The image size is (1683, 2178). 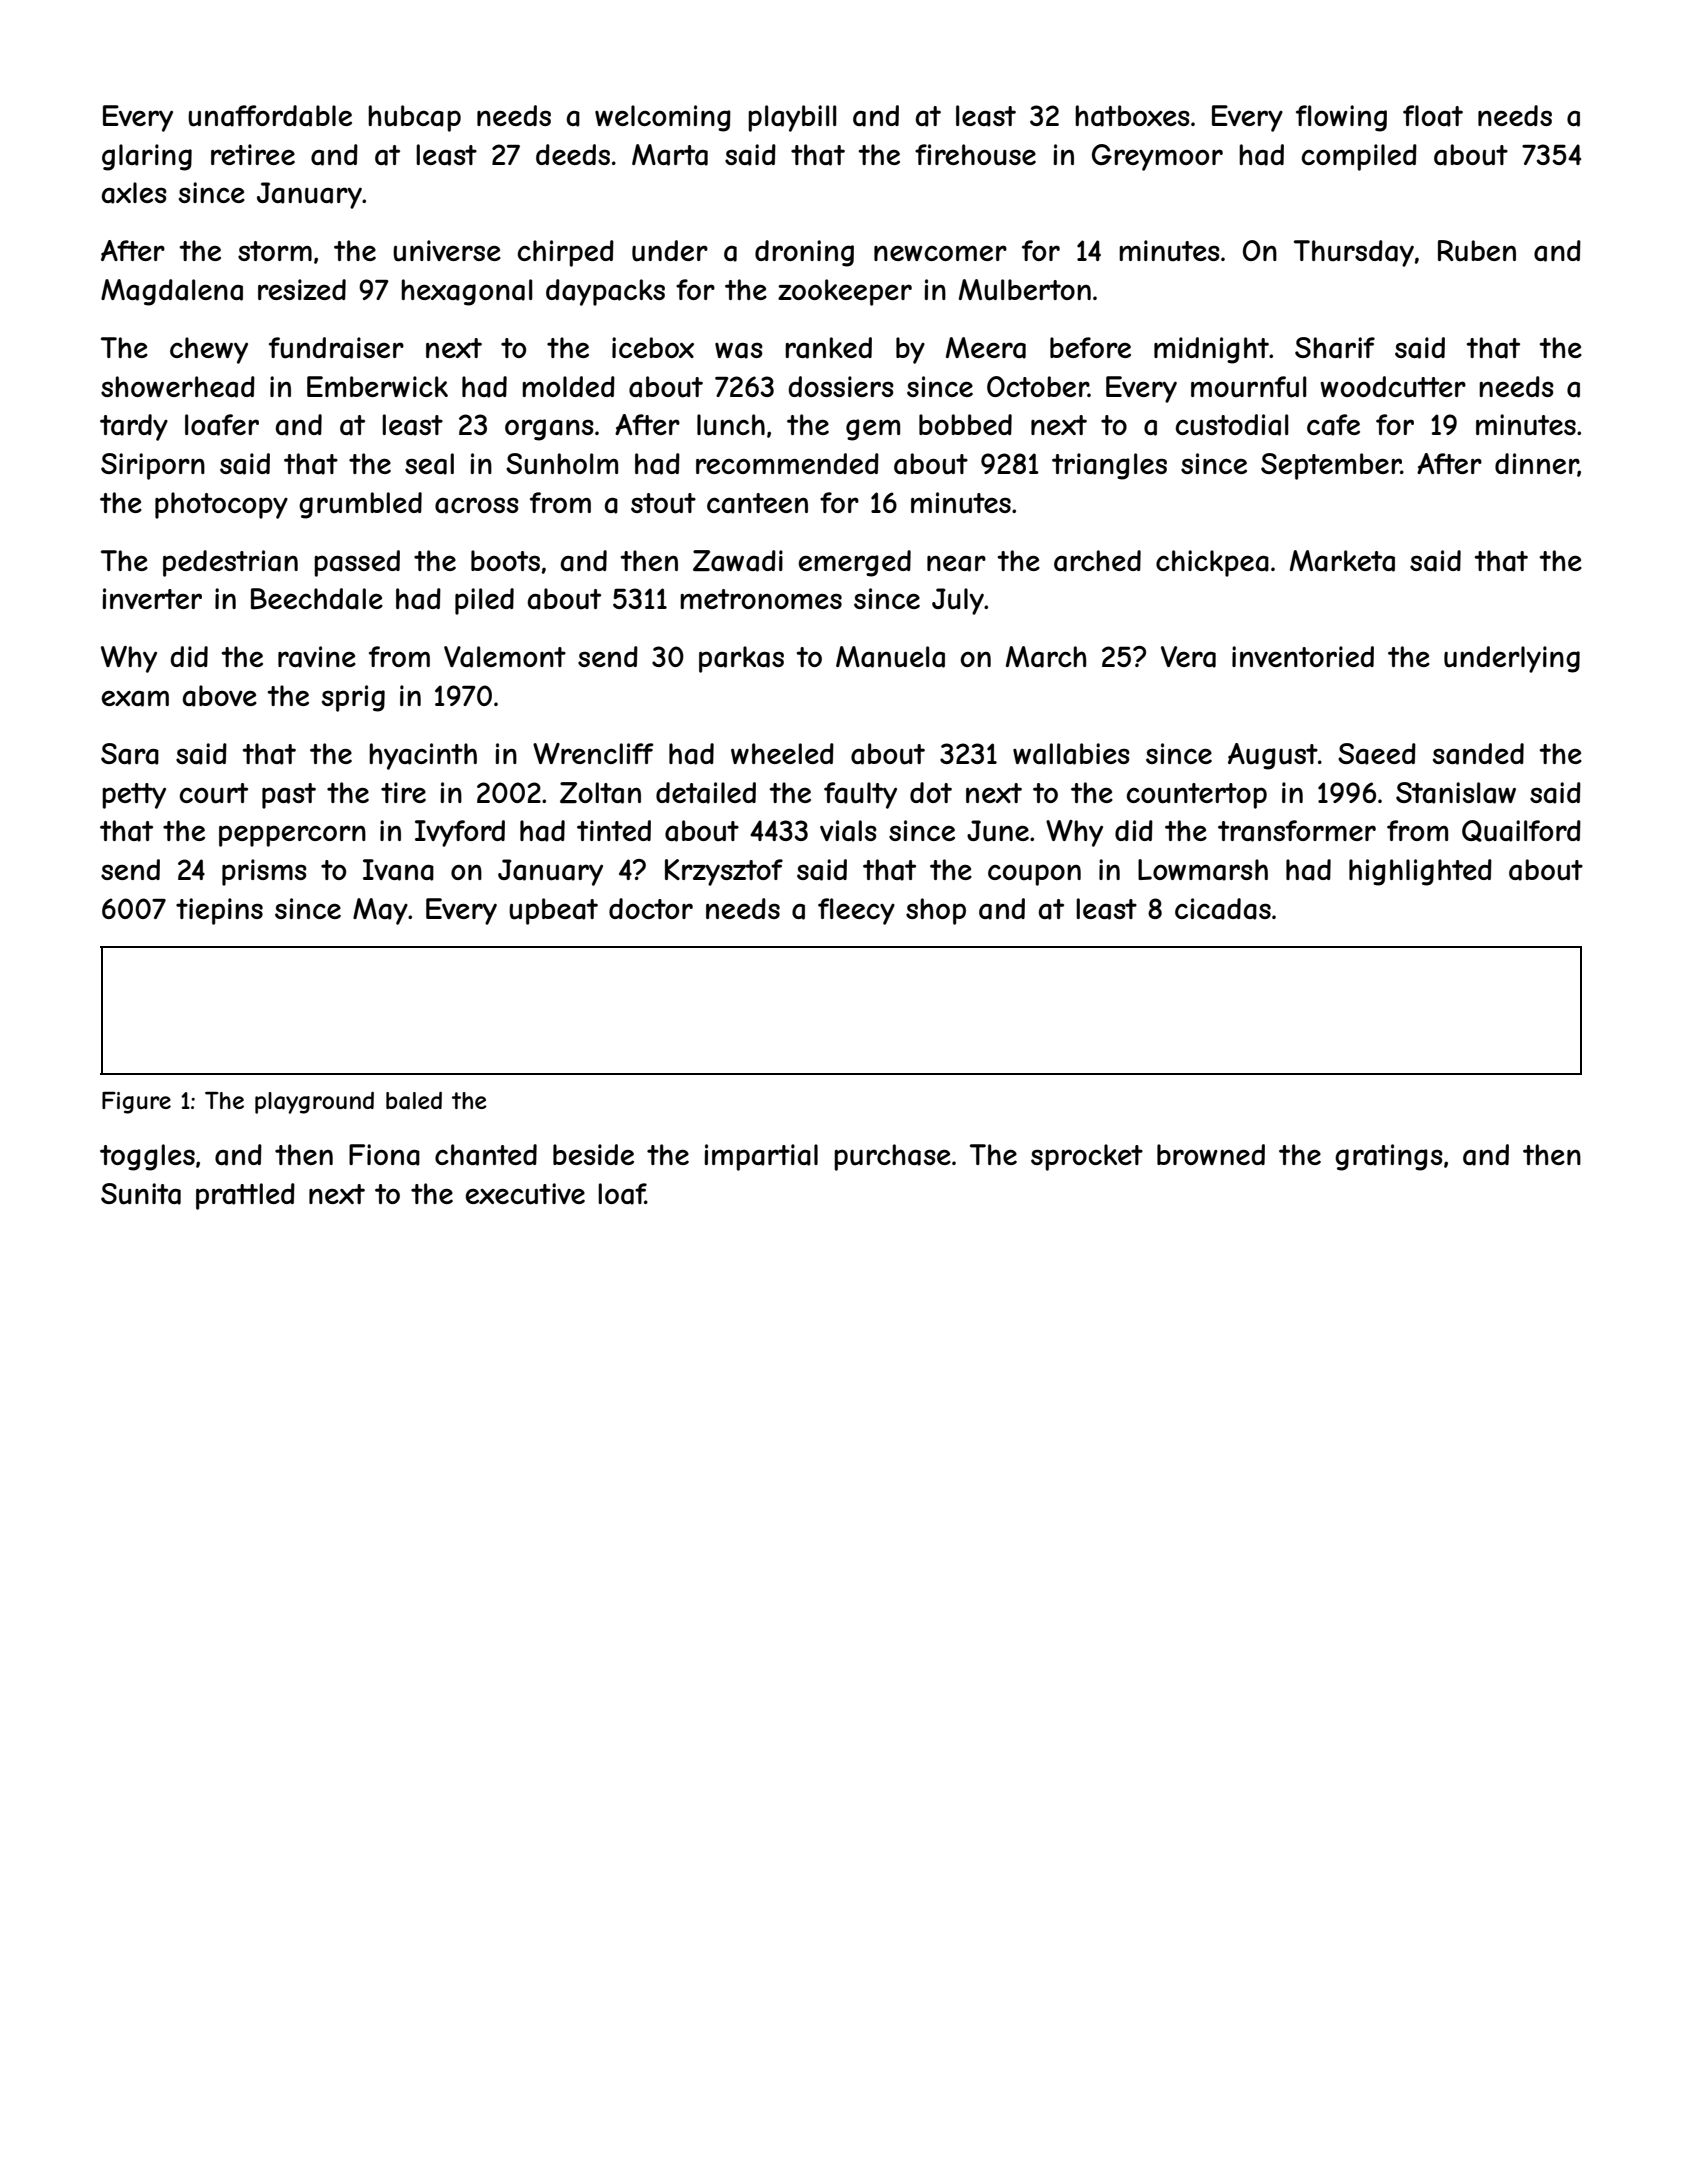 I want to click on glaring, so click(x=147, y=157).
